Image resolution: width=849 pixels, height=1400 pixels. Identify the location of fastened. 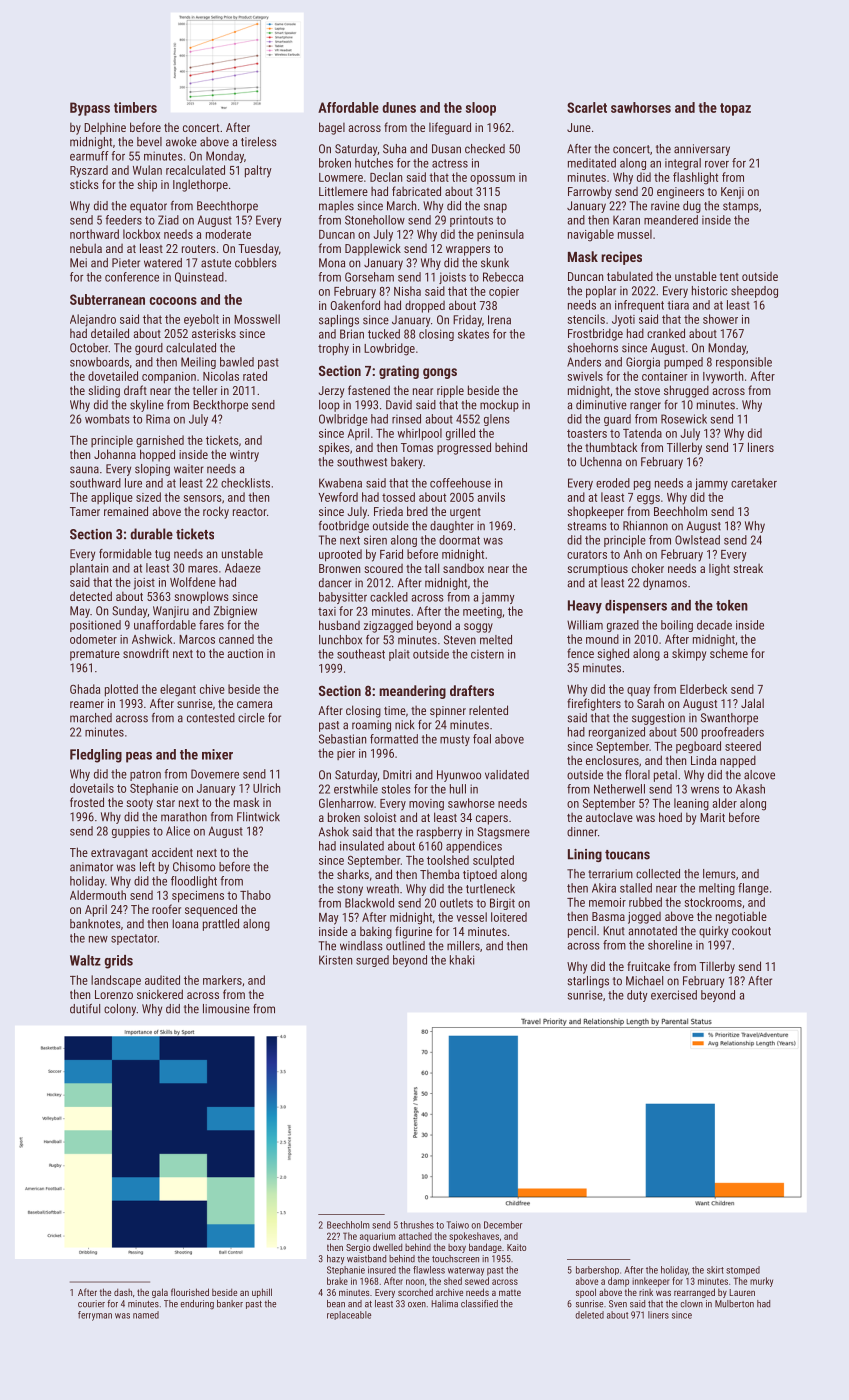
(369, 390).
